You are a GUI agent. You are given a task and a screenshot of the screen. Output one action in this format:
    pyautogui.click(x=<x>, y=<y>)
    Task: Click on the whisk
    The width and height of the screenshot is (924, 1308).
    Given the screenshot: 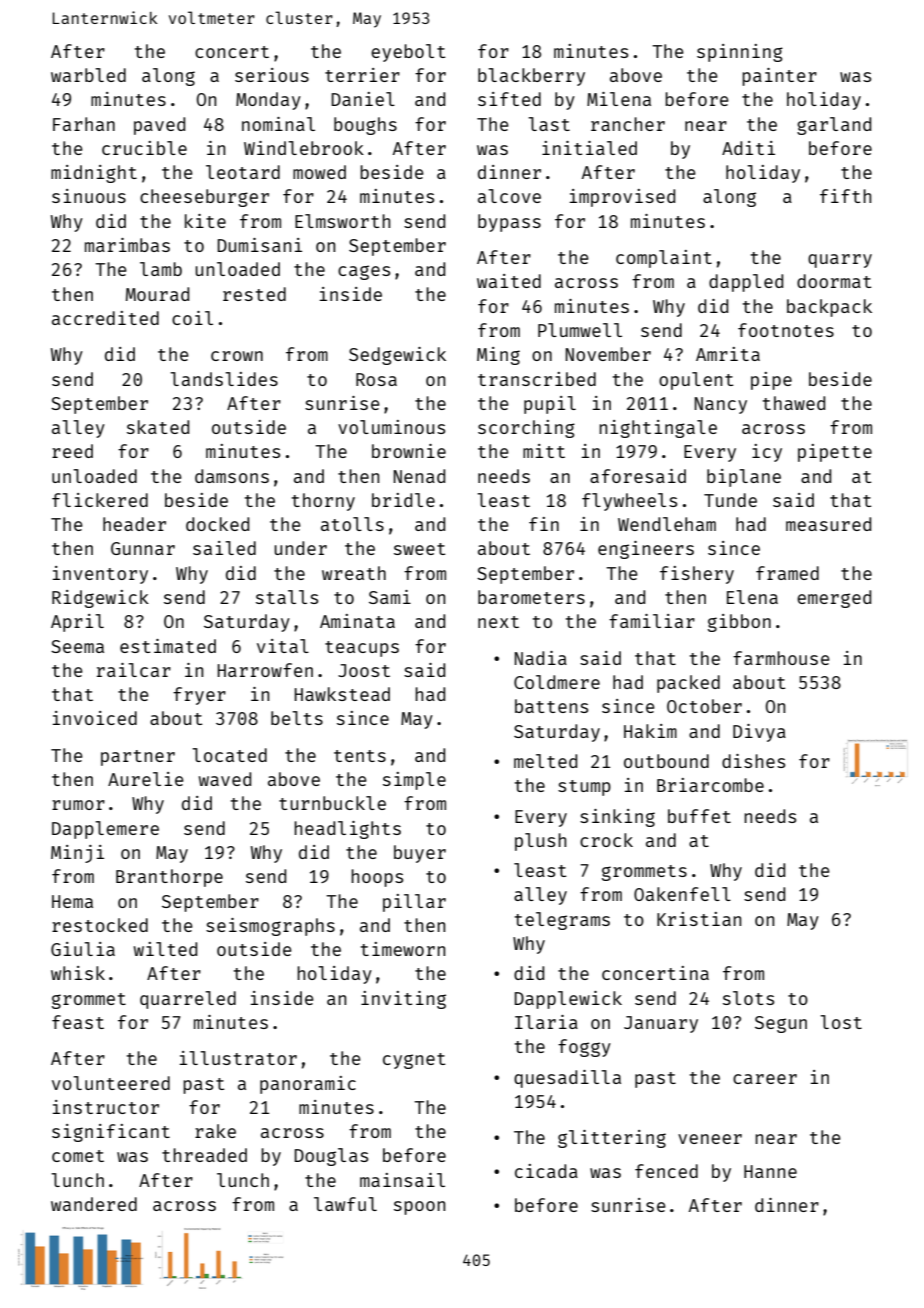 What is the action you would take?
    pyautogui.click(x=78, y=973)
